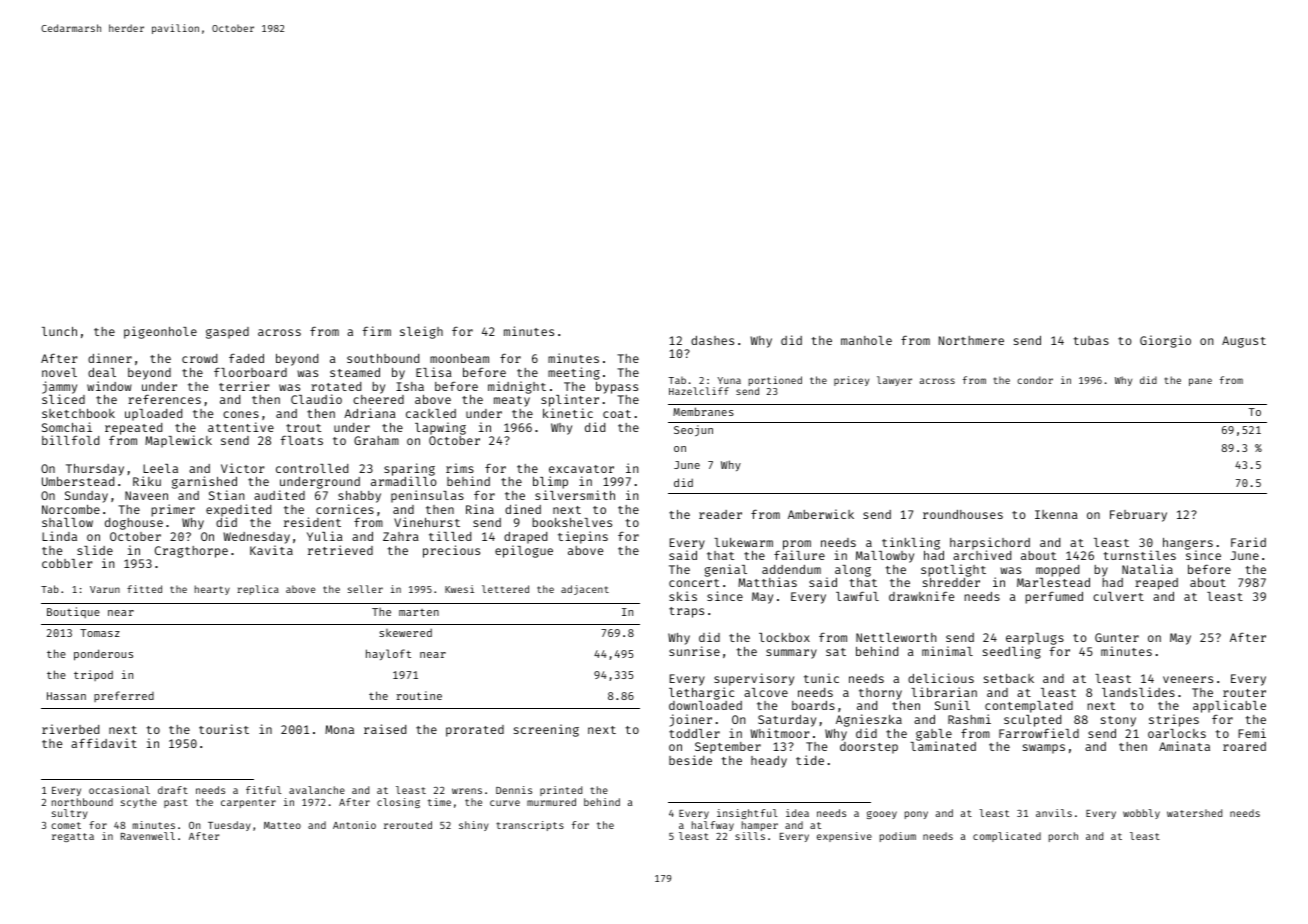  What do you see at coordinates (256, 538) in the screenshot?
I see `Wednesday` at bounding box center [256, 538].
